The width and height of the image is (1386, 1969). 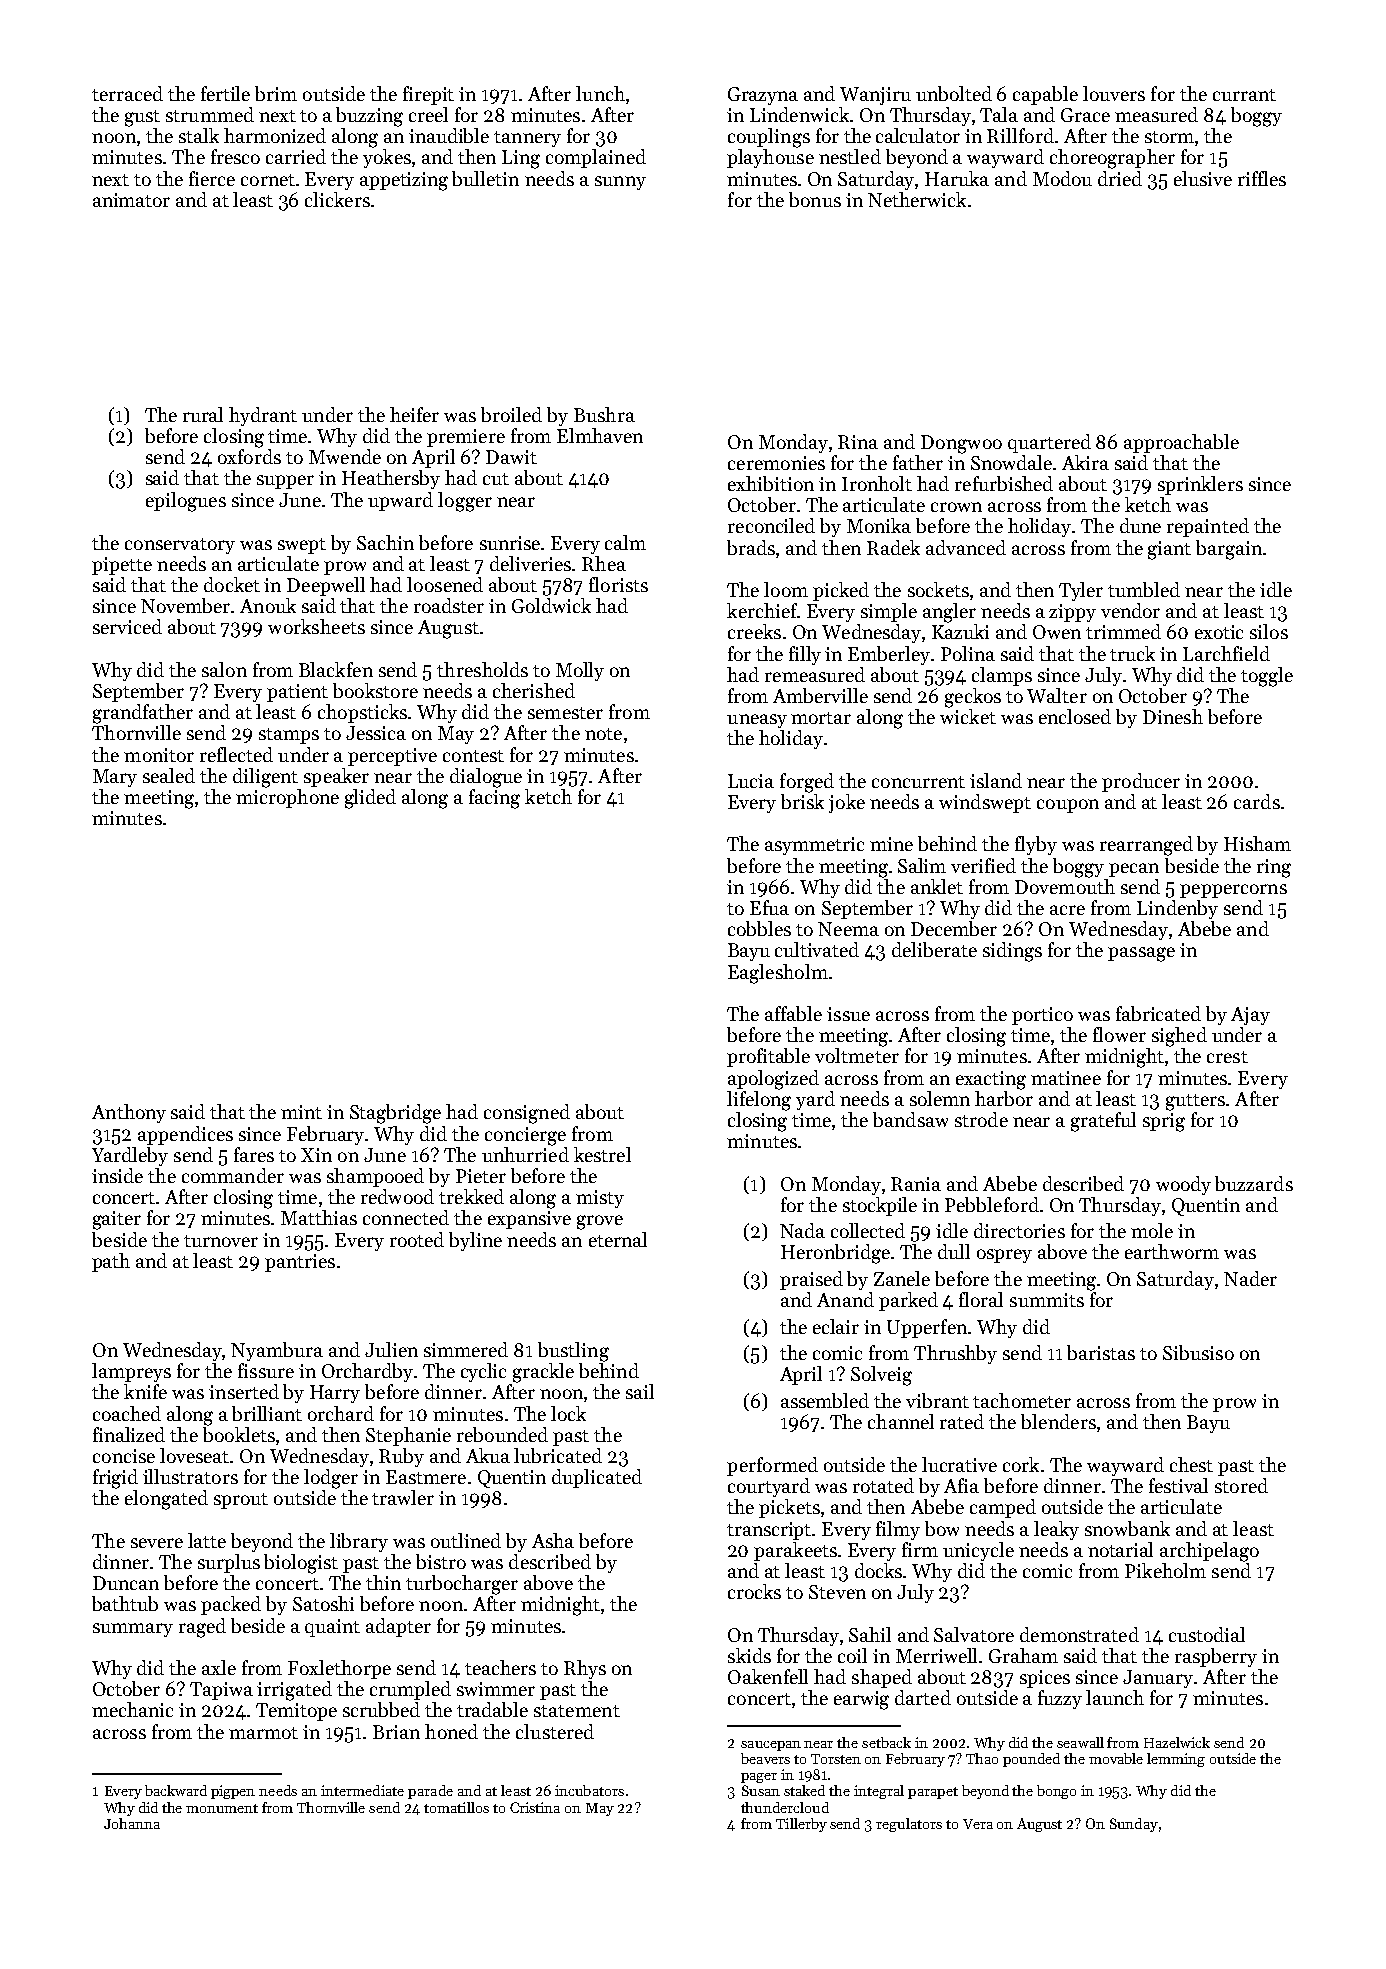 I want to click on pounded, so click(x=1031, y=1760).
